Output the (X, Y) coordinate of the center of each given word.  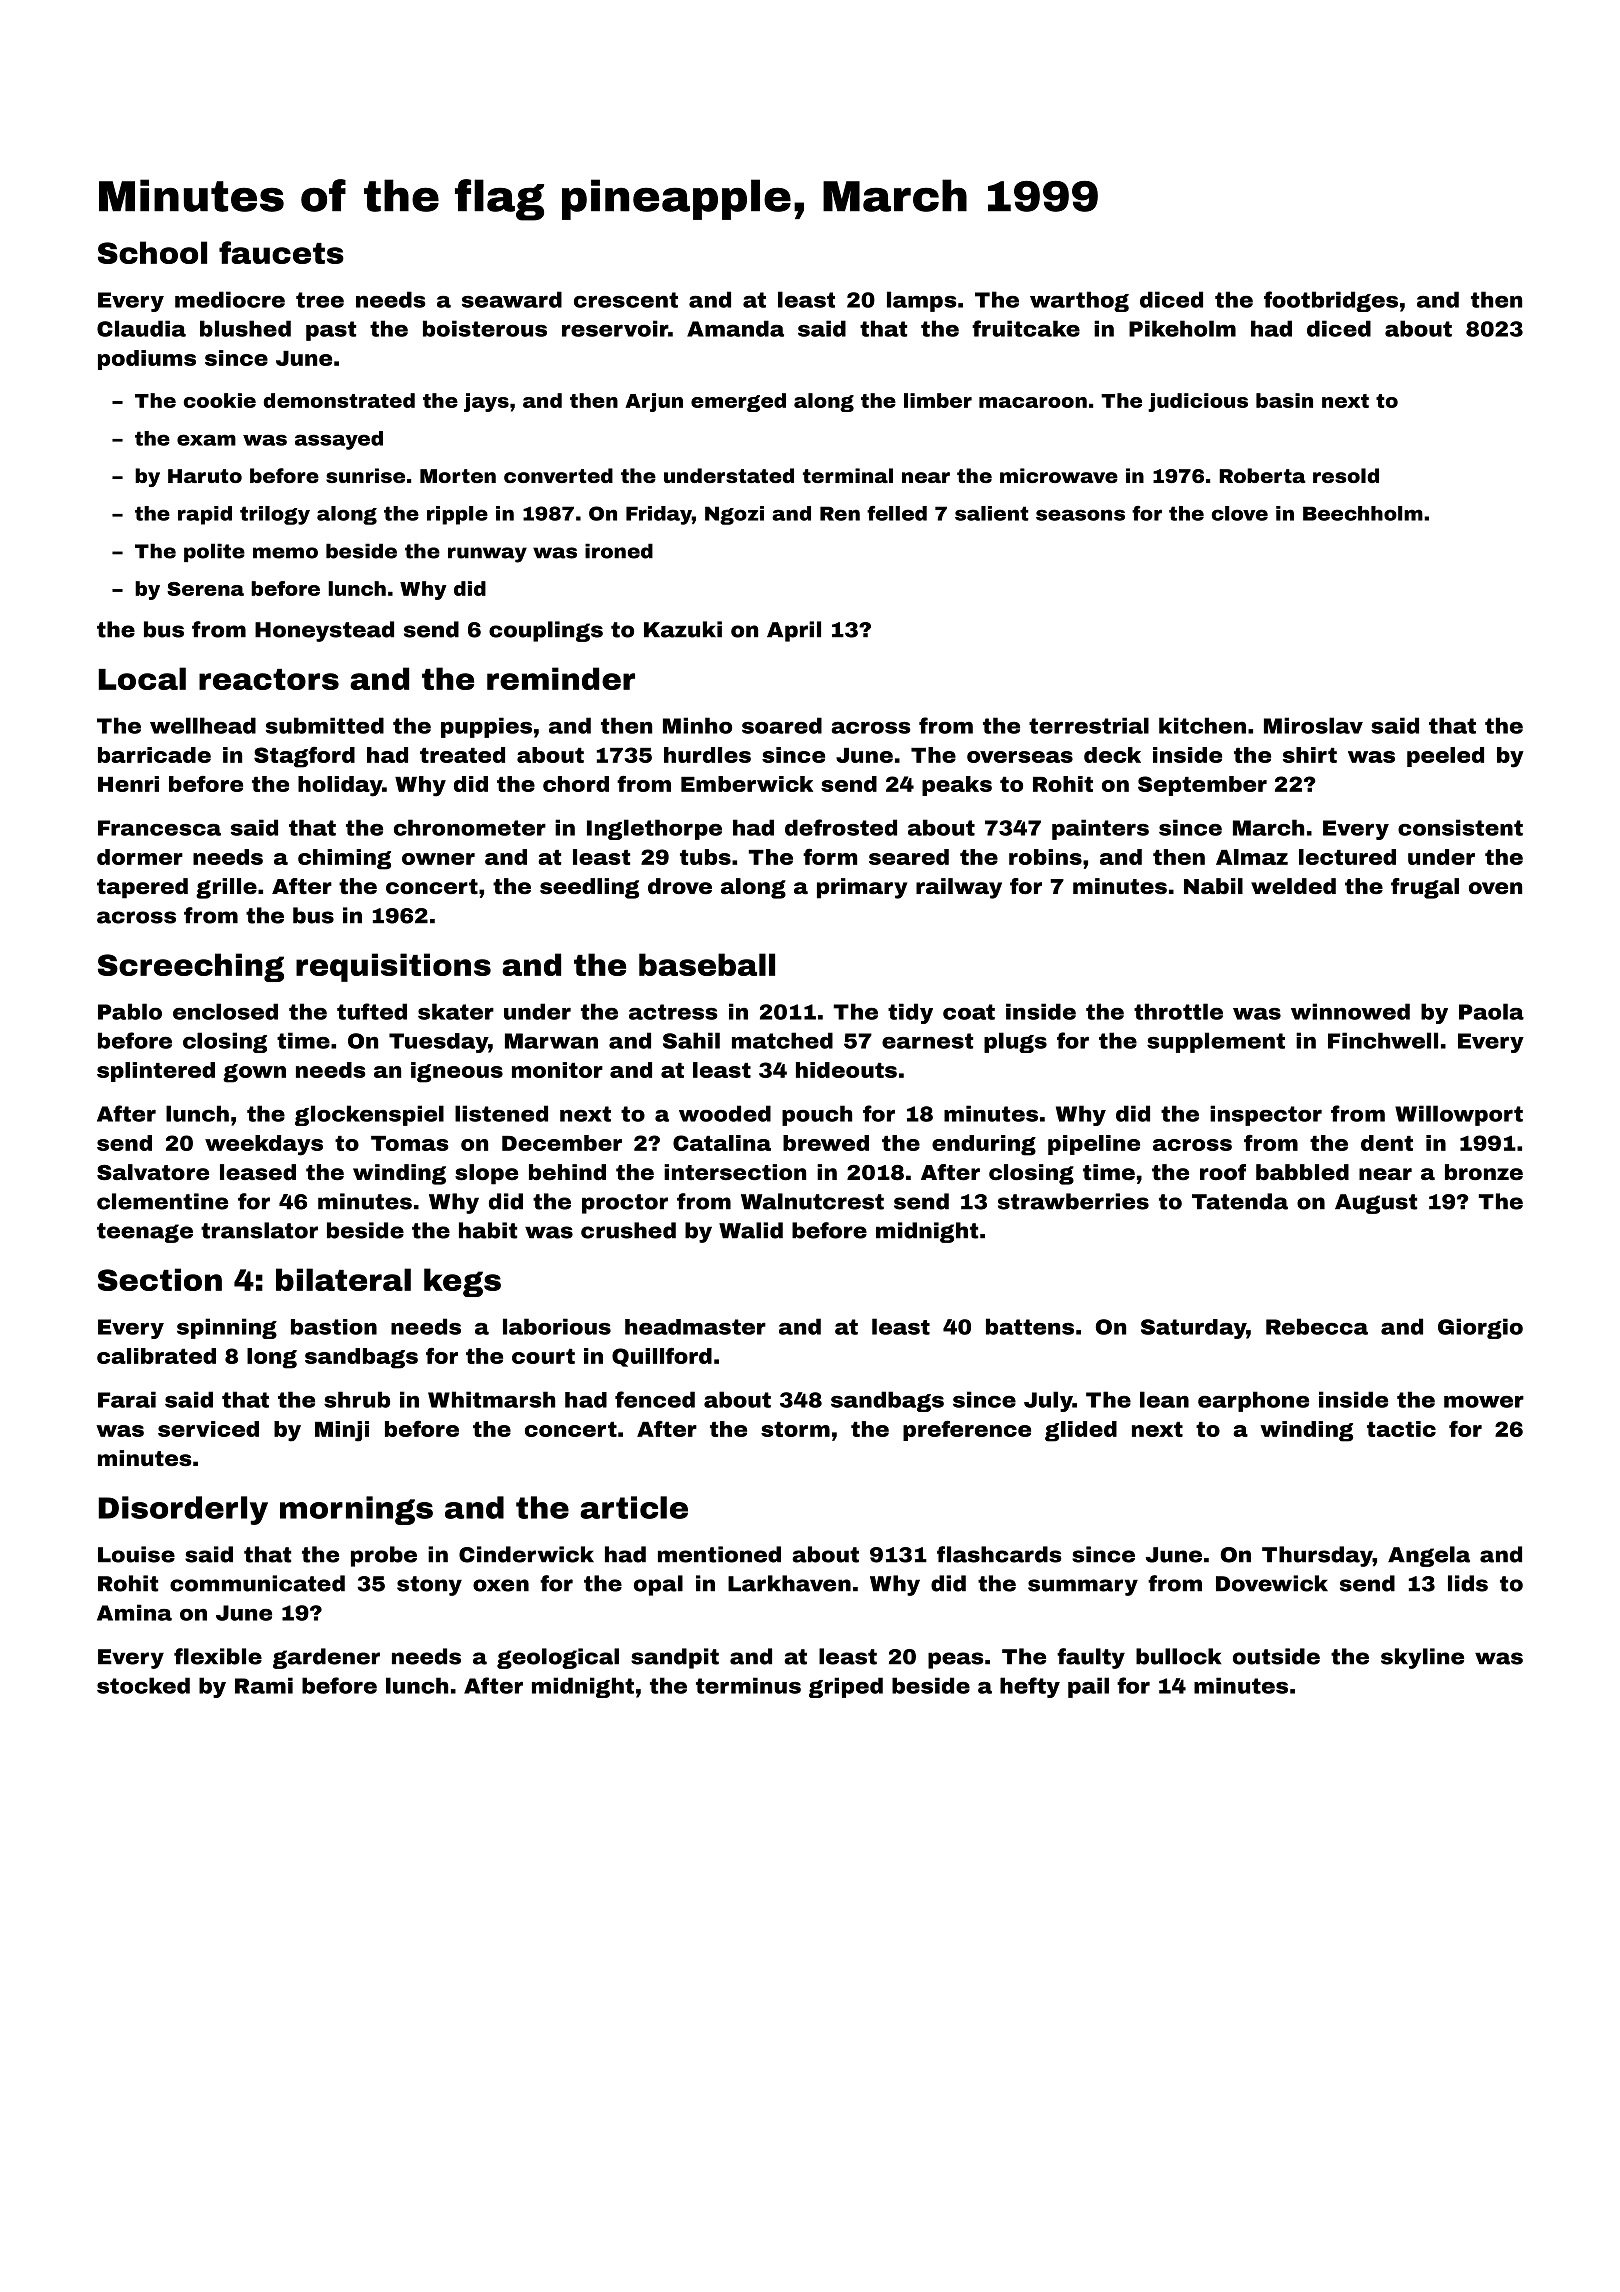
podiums (147, 360)
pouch (817, 1115)
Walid (751, 1230)
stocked (143, 1685)
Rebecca (1317, 1326)
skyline (1422, 1658)
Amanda (735, 328)
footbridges (1331, 301)
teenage (145, 1233)
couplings (546, 631)
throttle (1178, 1011)
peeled (1445, 757)
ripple (457, 515)
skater (456, 1011)
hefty (1030, 1687)
